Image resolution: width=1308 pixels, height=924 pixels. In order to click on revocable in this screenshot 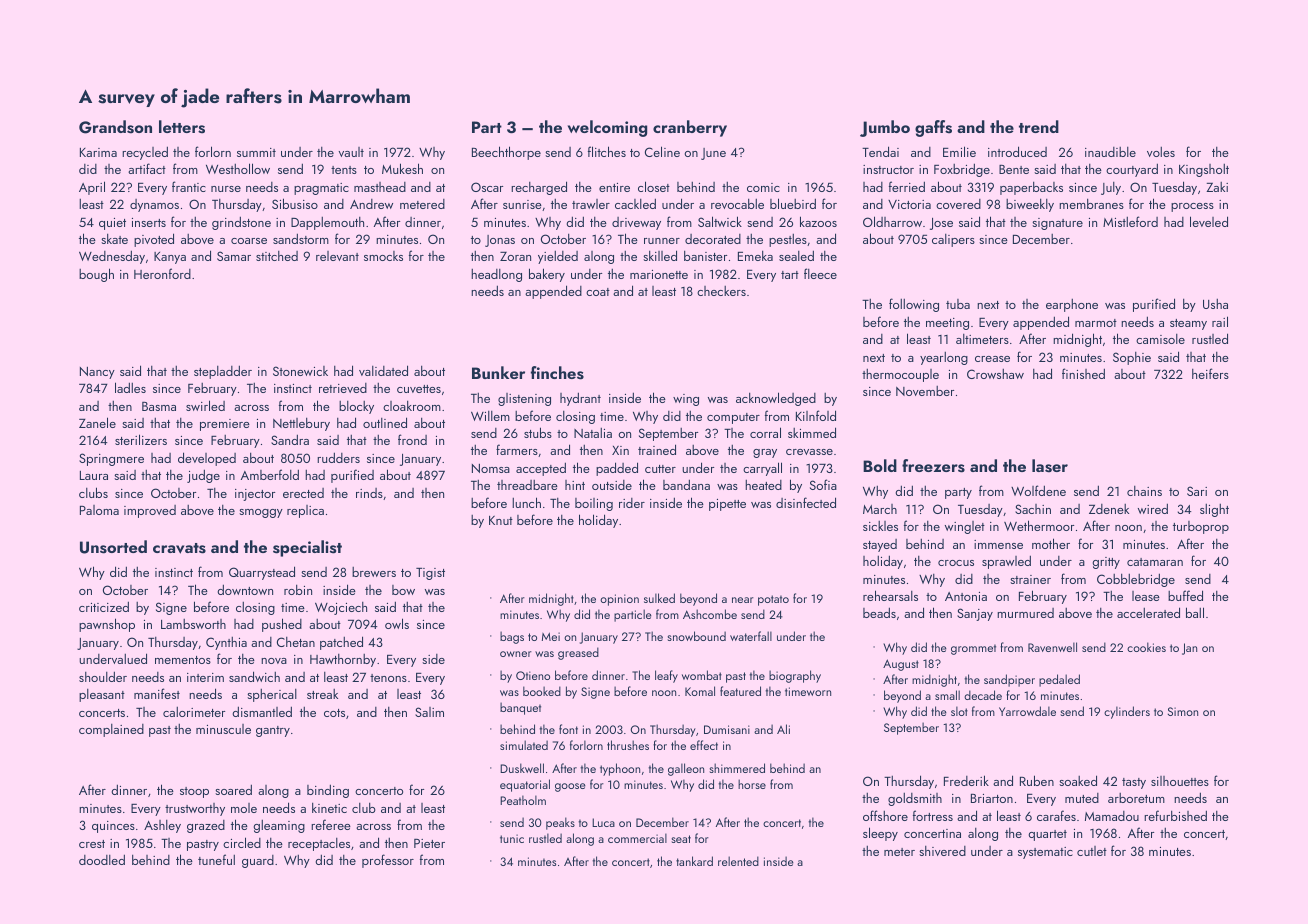, I will do `click(737, 204)`.
